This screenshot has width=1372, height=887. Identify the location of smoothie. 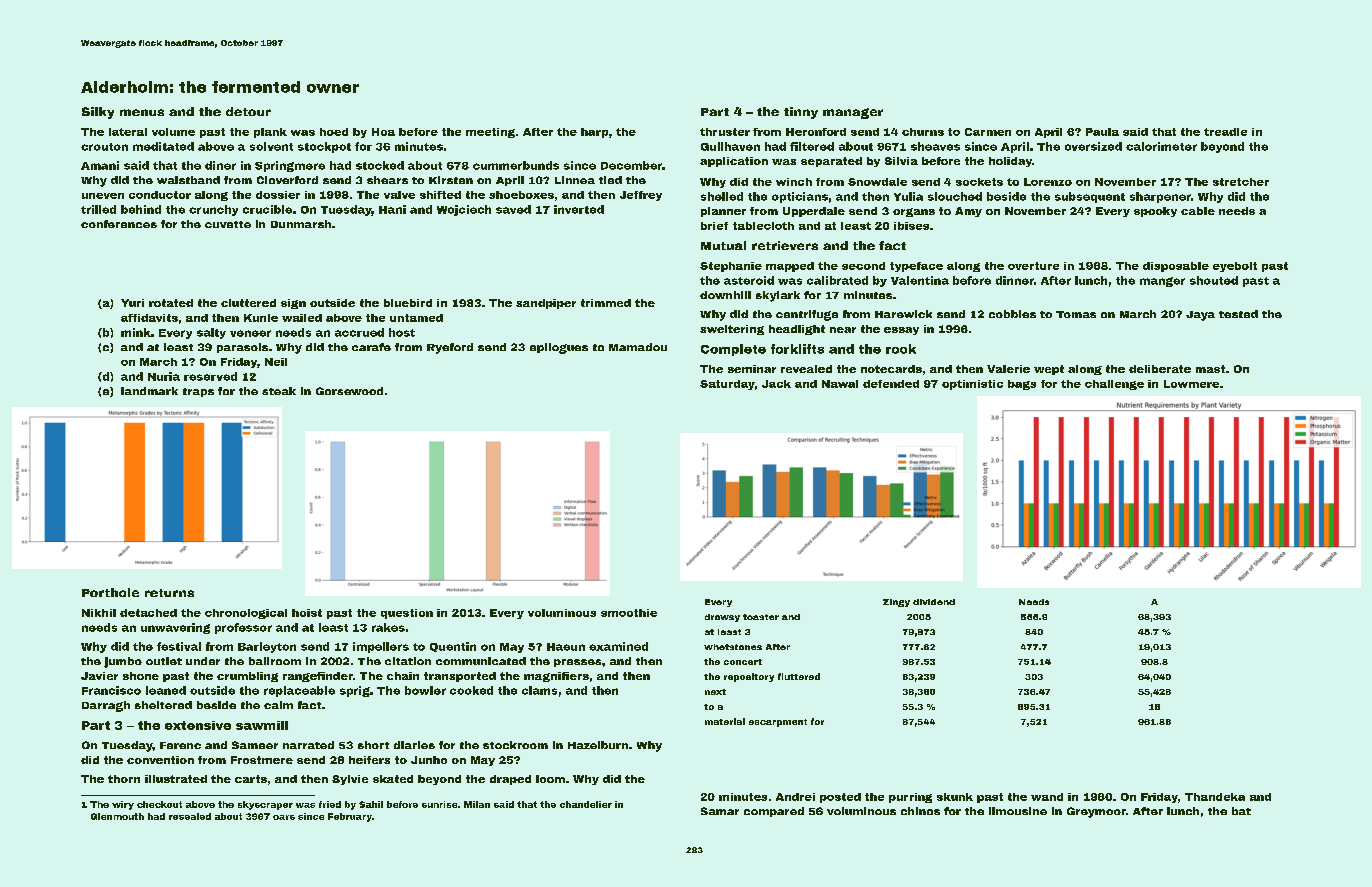
(629, 613).
